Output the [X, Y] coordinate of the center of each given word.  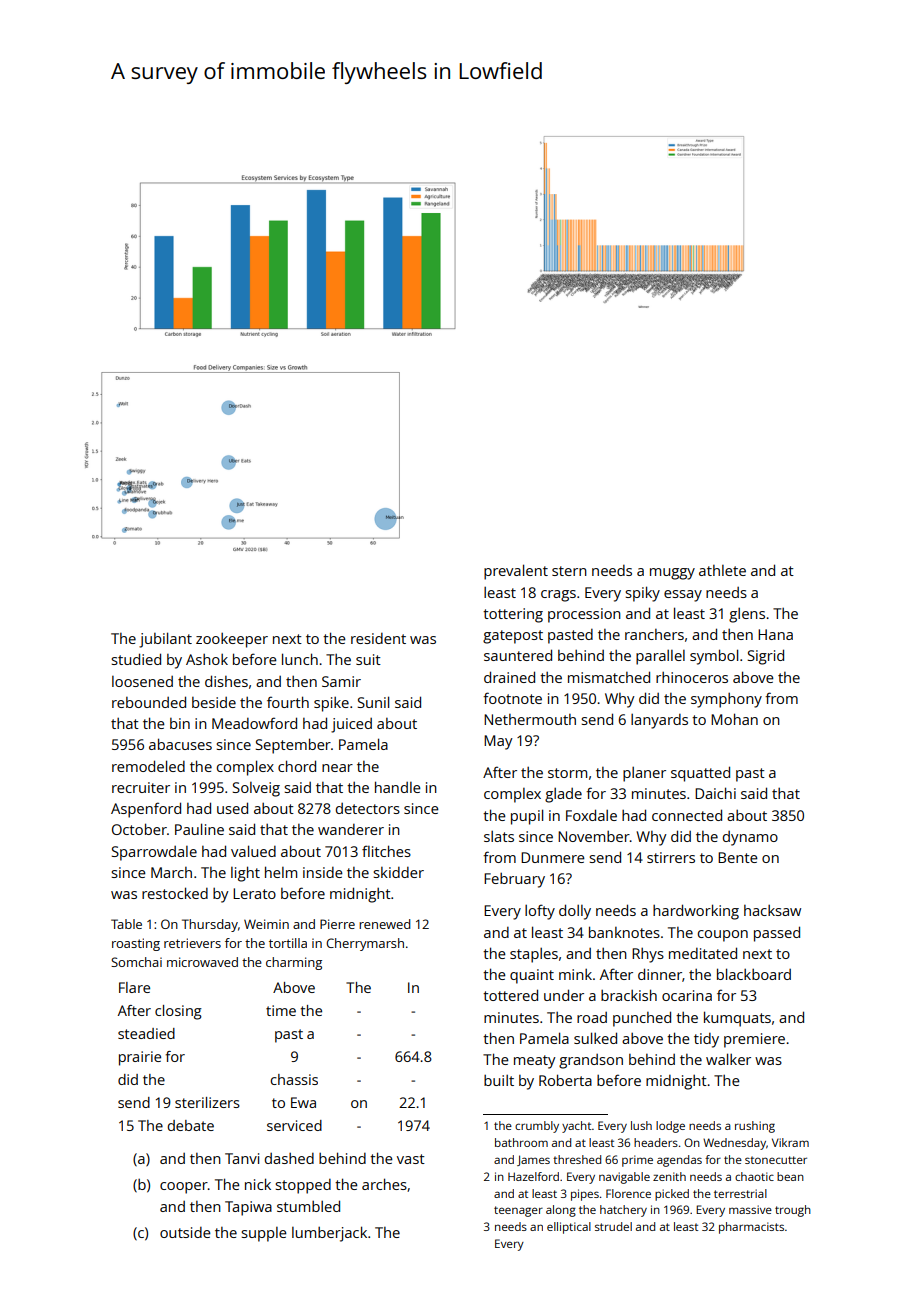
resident [378, 638]
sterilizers [207, 1102]
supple [264, 1234]
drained [509, 677]
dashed [289, 1158]
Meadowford [254, 723]
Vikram [790, 1142]
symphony [726, 700]
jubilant [165, 640]
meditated [703, 953]
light [245, 874]
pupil [527, 817]
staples [534, 955]
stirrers [671, 857]
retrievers [192, 943]
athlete [722, 570]
